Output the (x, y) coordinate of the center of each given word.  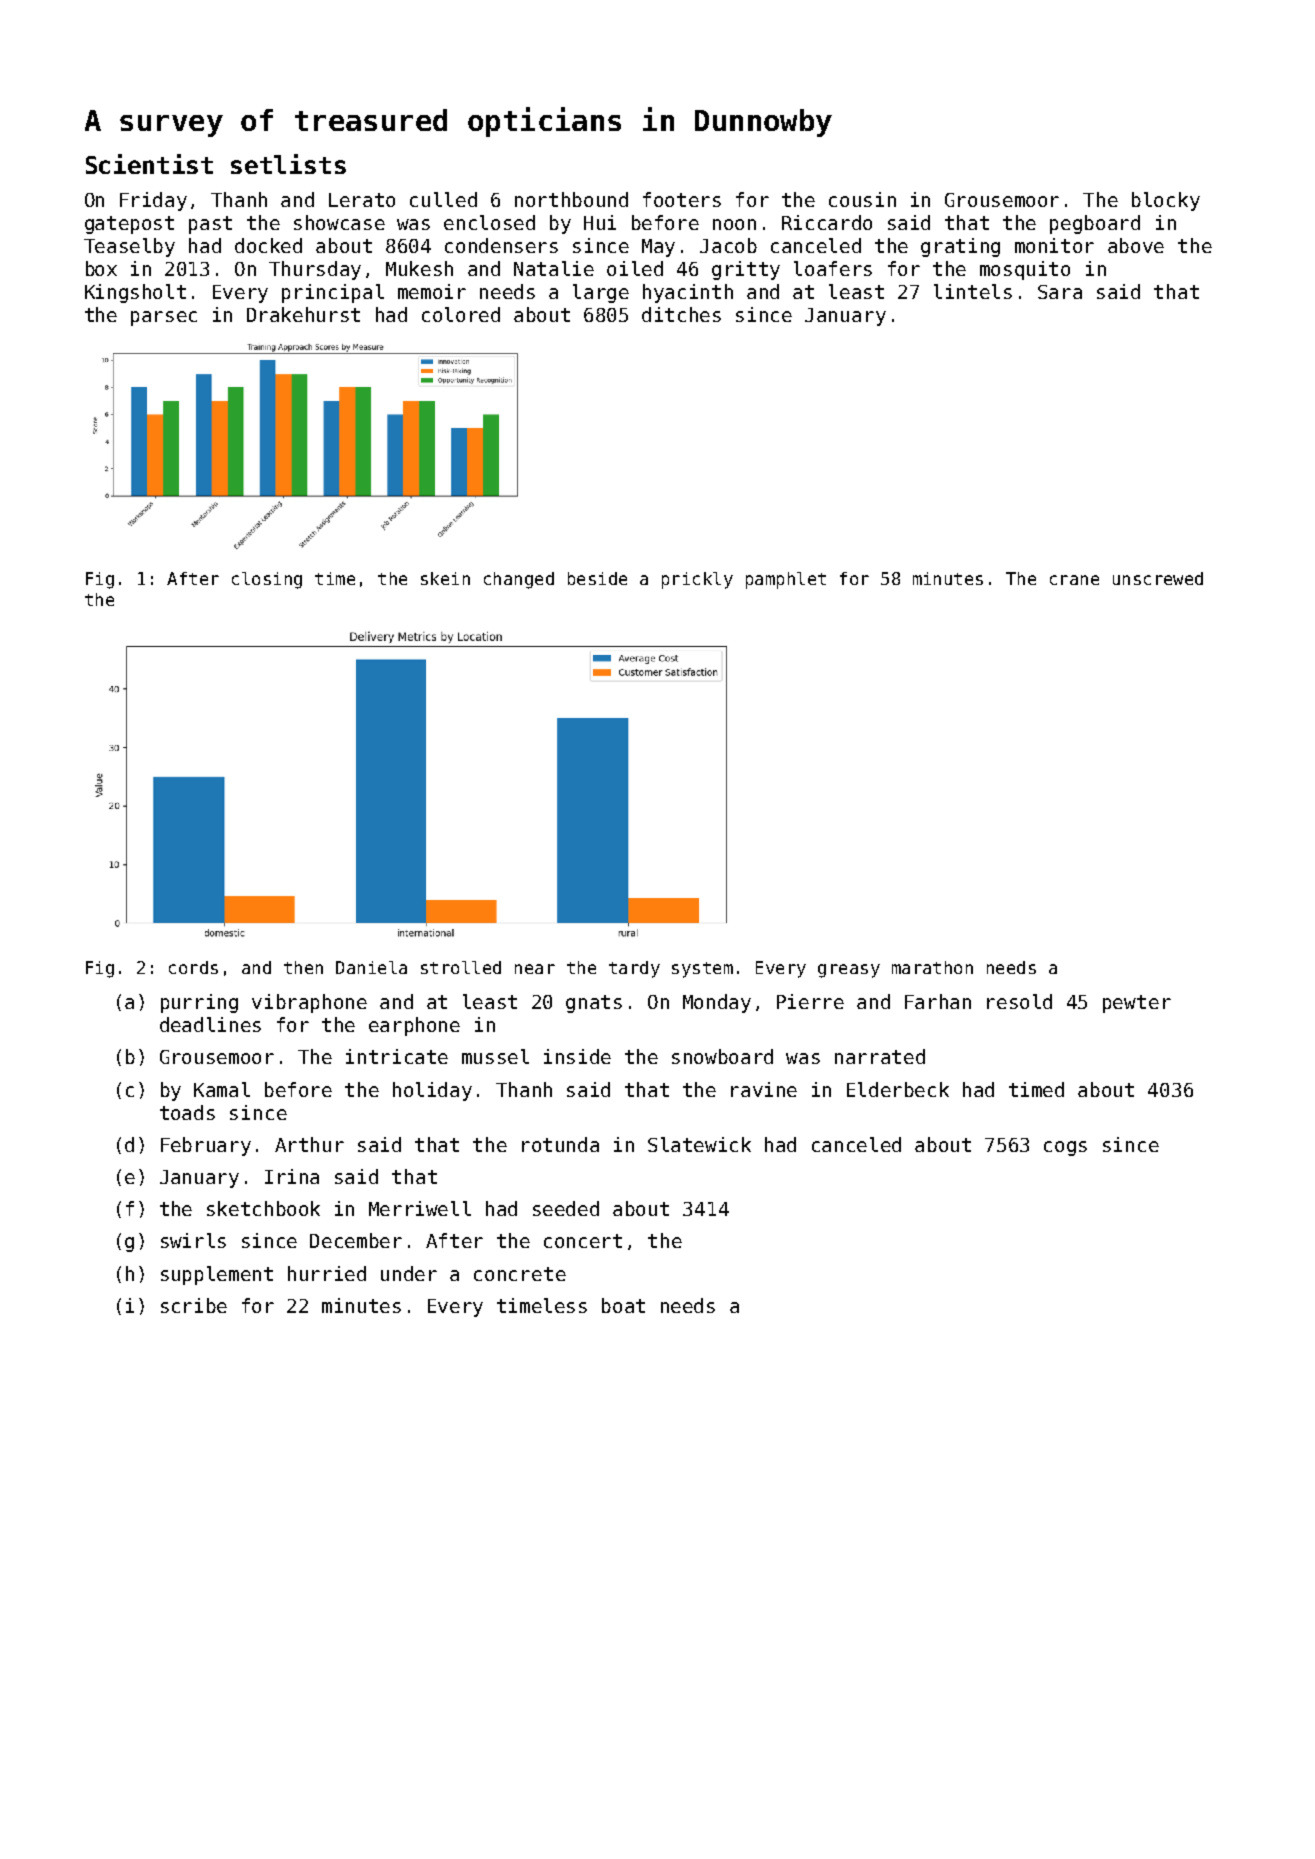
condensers (501, 245)
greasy (849, 971)
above (1136, 245)
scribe (194, 1305)
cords (193, 967)
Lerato (362, 200)
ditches (681, 314)
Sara (1060, 292)
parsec (164, 318)
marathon (932, 967)
